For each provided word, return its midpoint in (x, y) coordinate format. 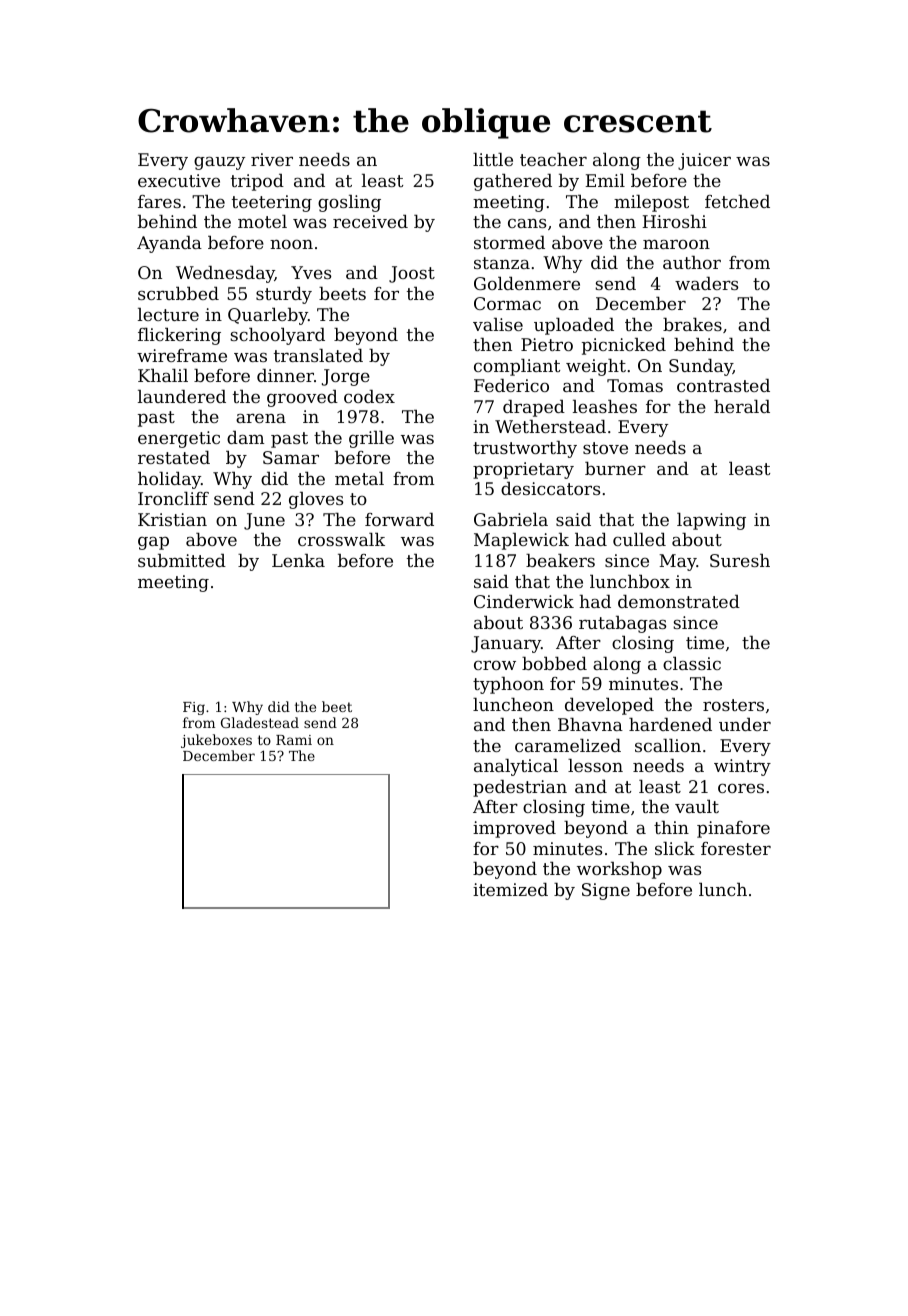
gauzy (219, 163)
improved (514, 829)
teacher (553, 159)
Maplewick (521, 541)
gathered (513, 182)
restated (174, 457)
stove (605, 448)
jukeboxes (216, 741)
